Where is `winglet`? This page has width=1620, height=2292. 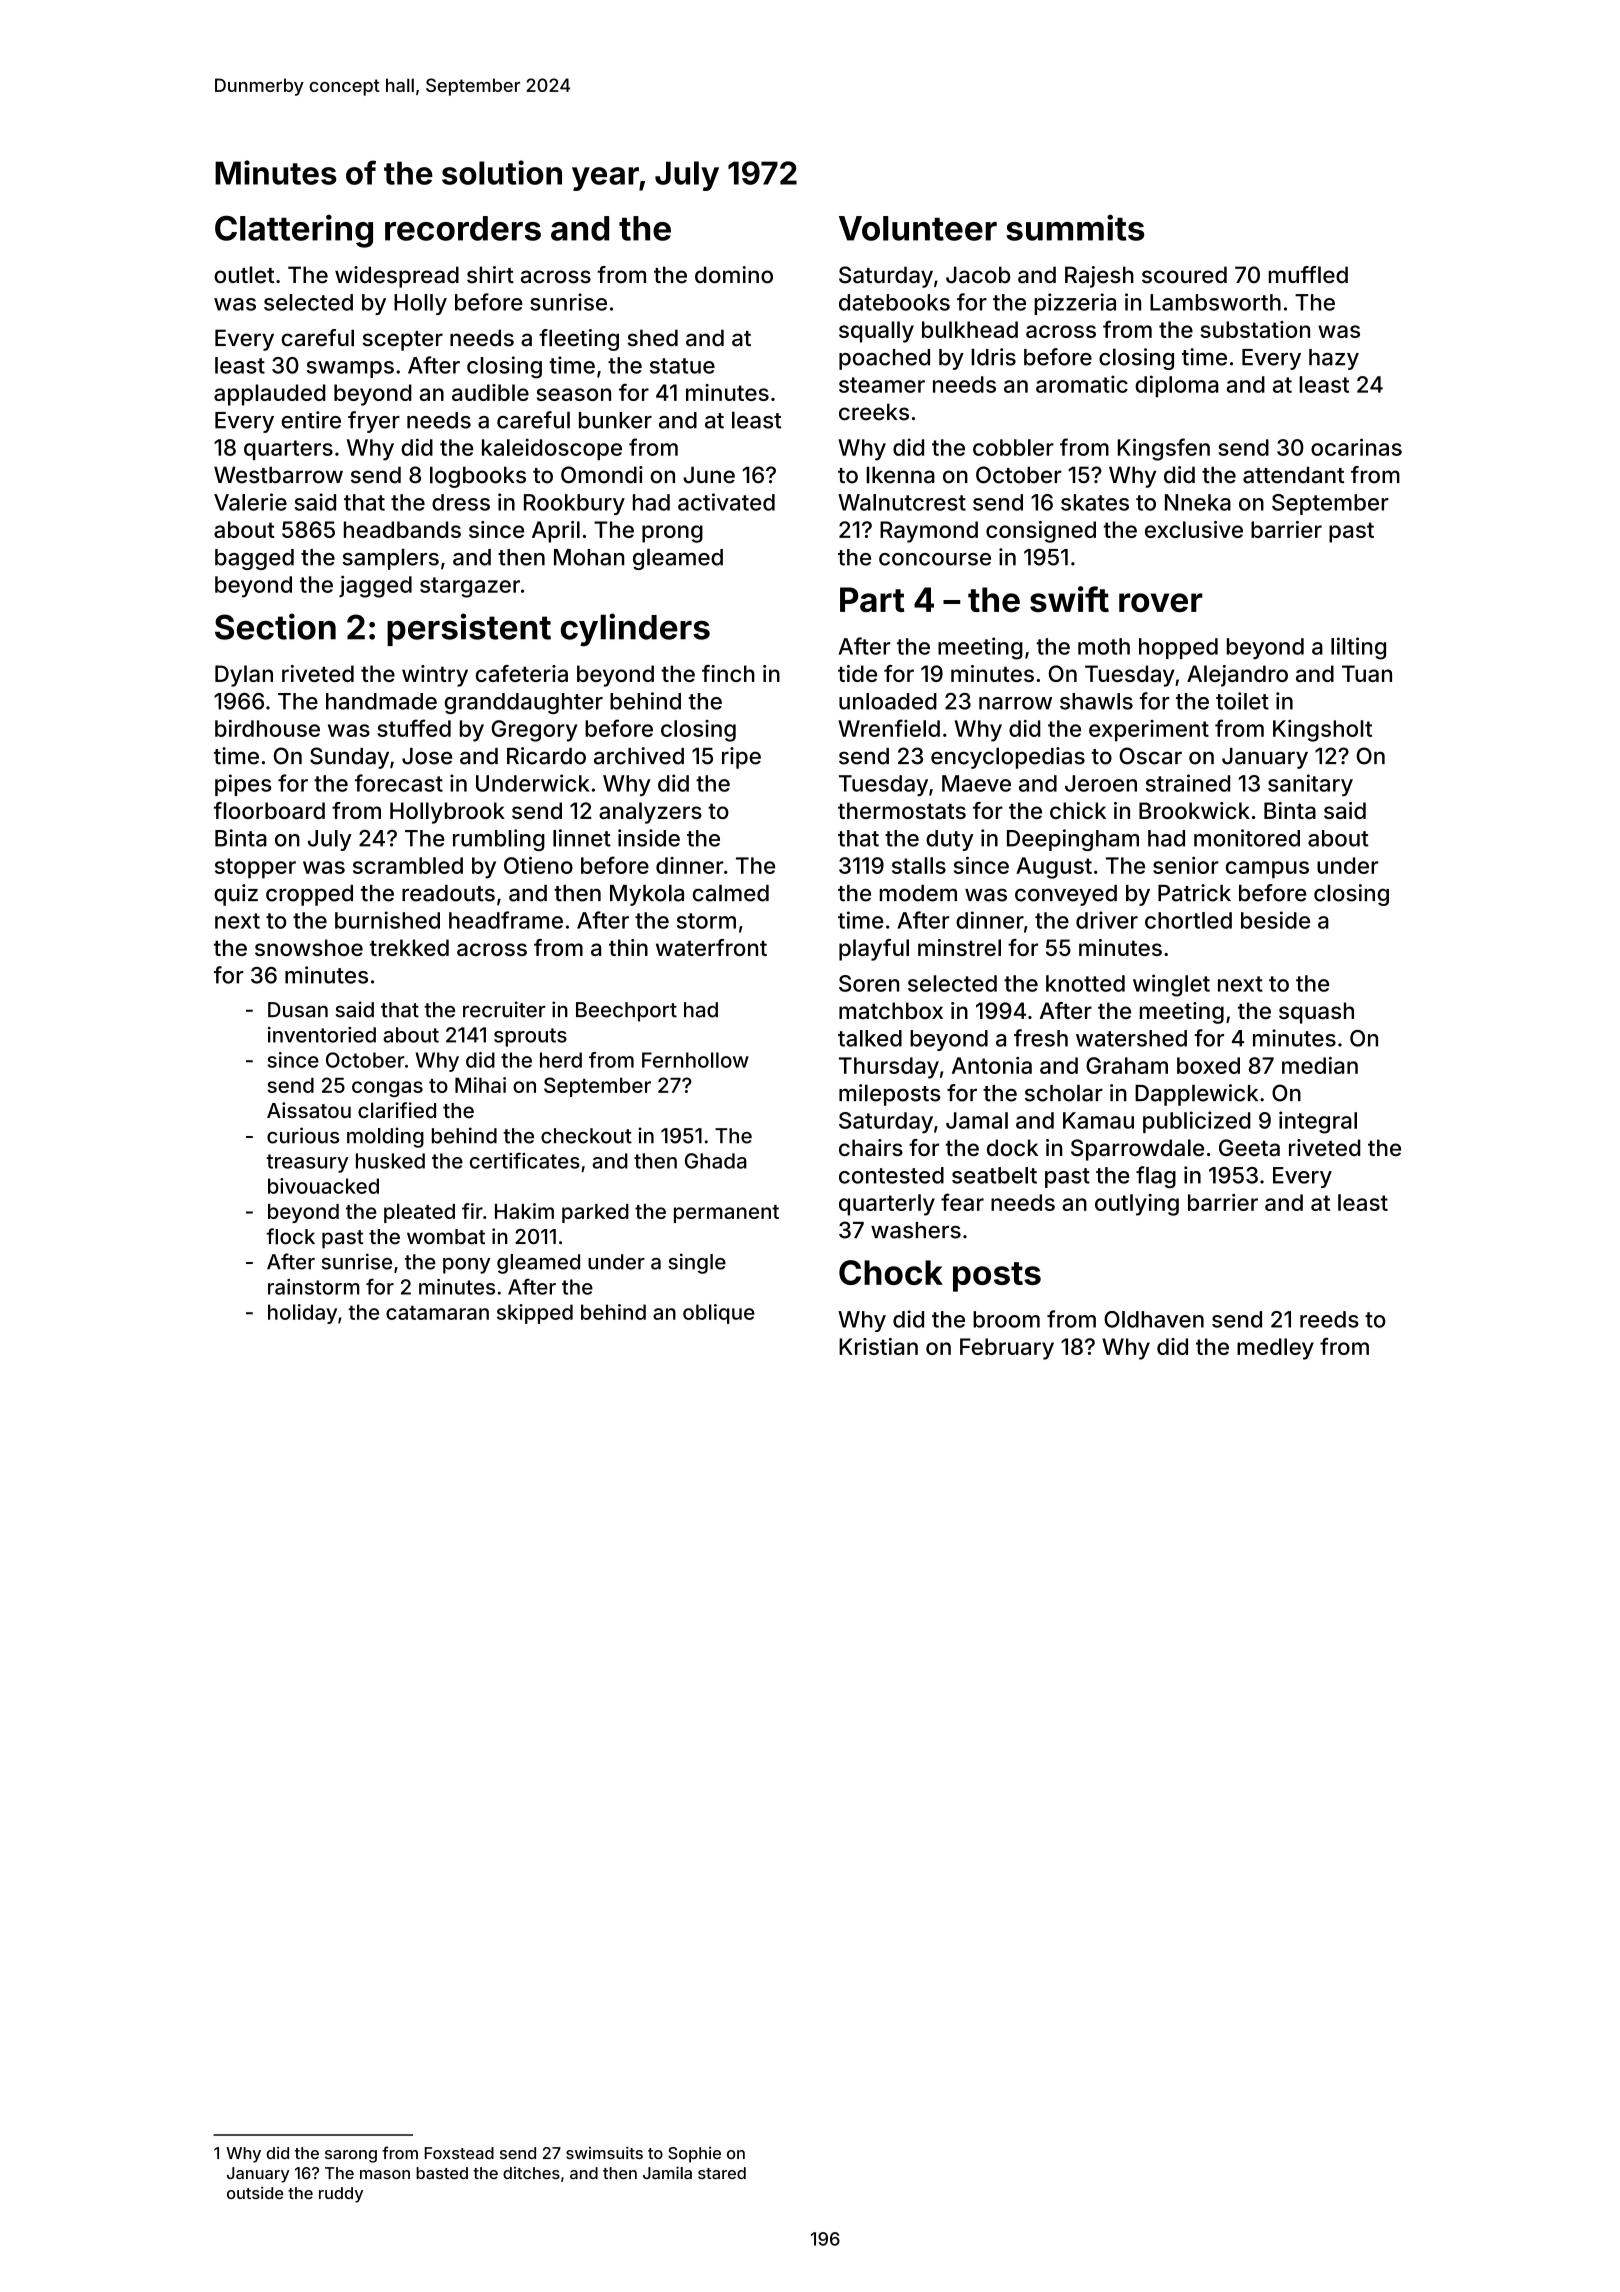 winglet is located at coordinates (1171, 985).
